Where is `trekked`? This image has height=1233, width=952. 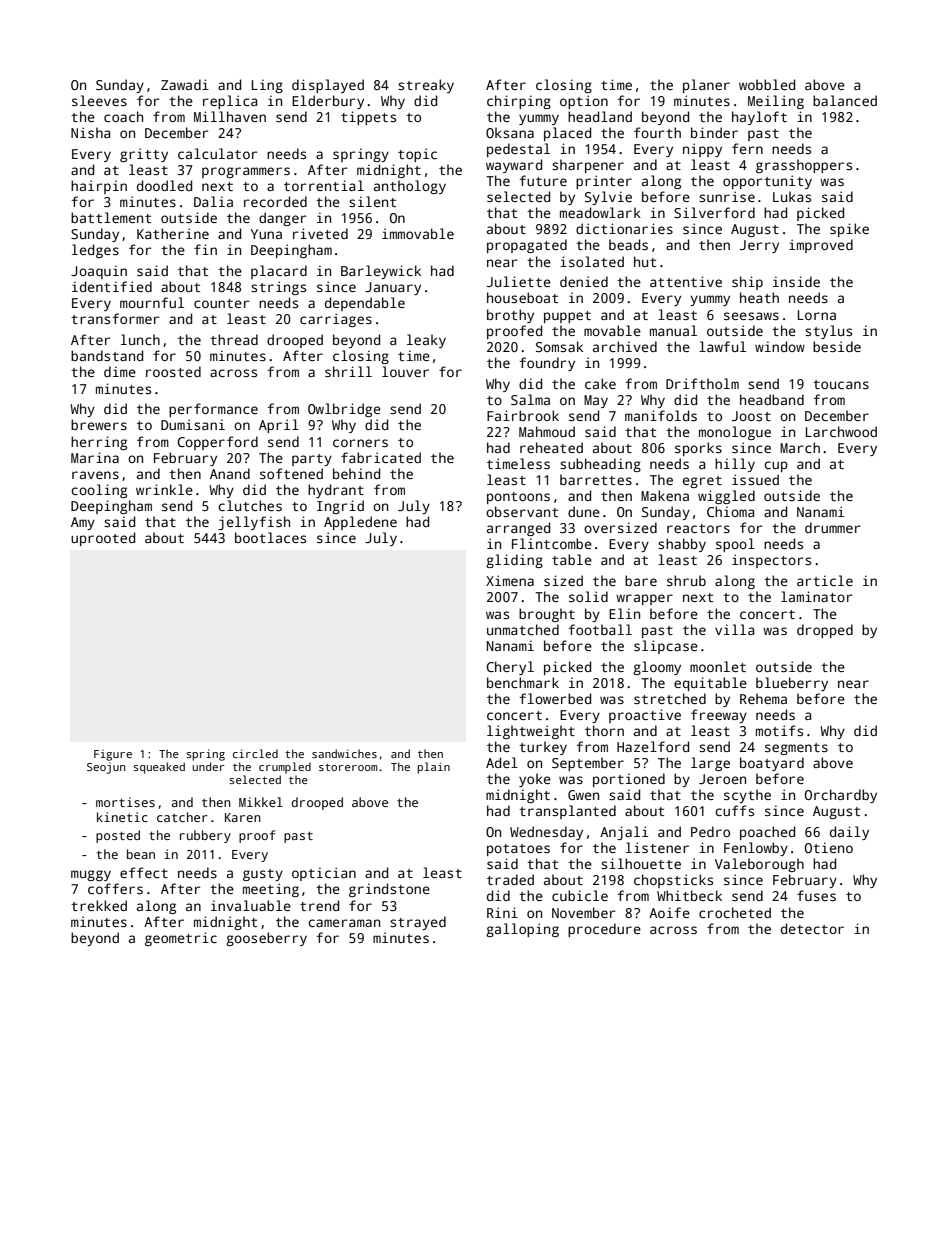 trekked is located at coordinates (99, 905).
